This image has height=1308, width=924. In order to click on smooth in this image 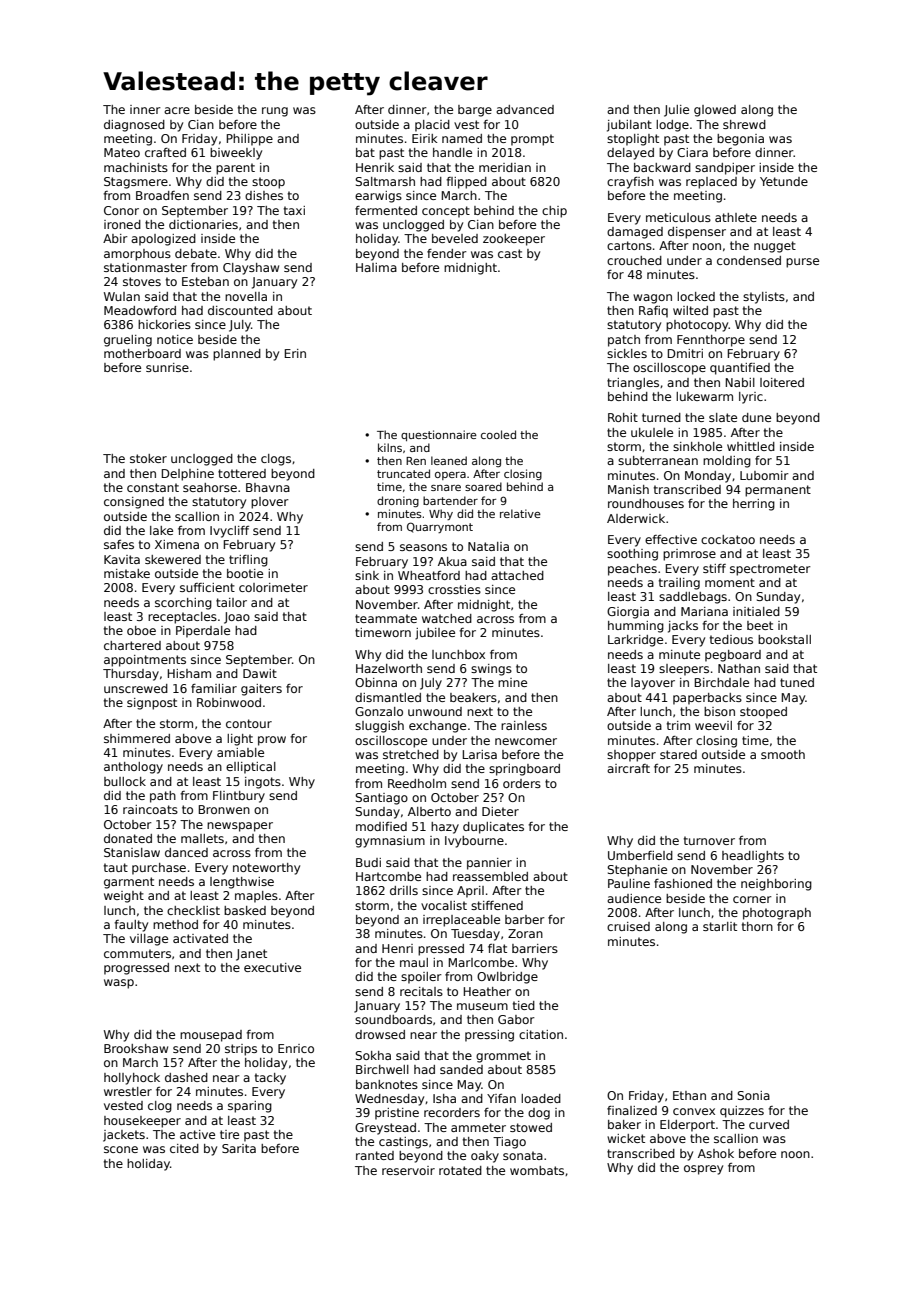, I will do `click(783, 754)`.
